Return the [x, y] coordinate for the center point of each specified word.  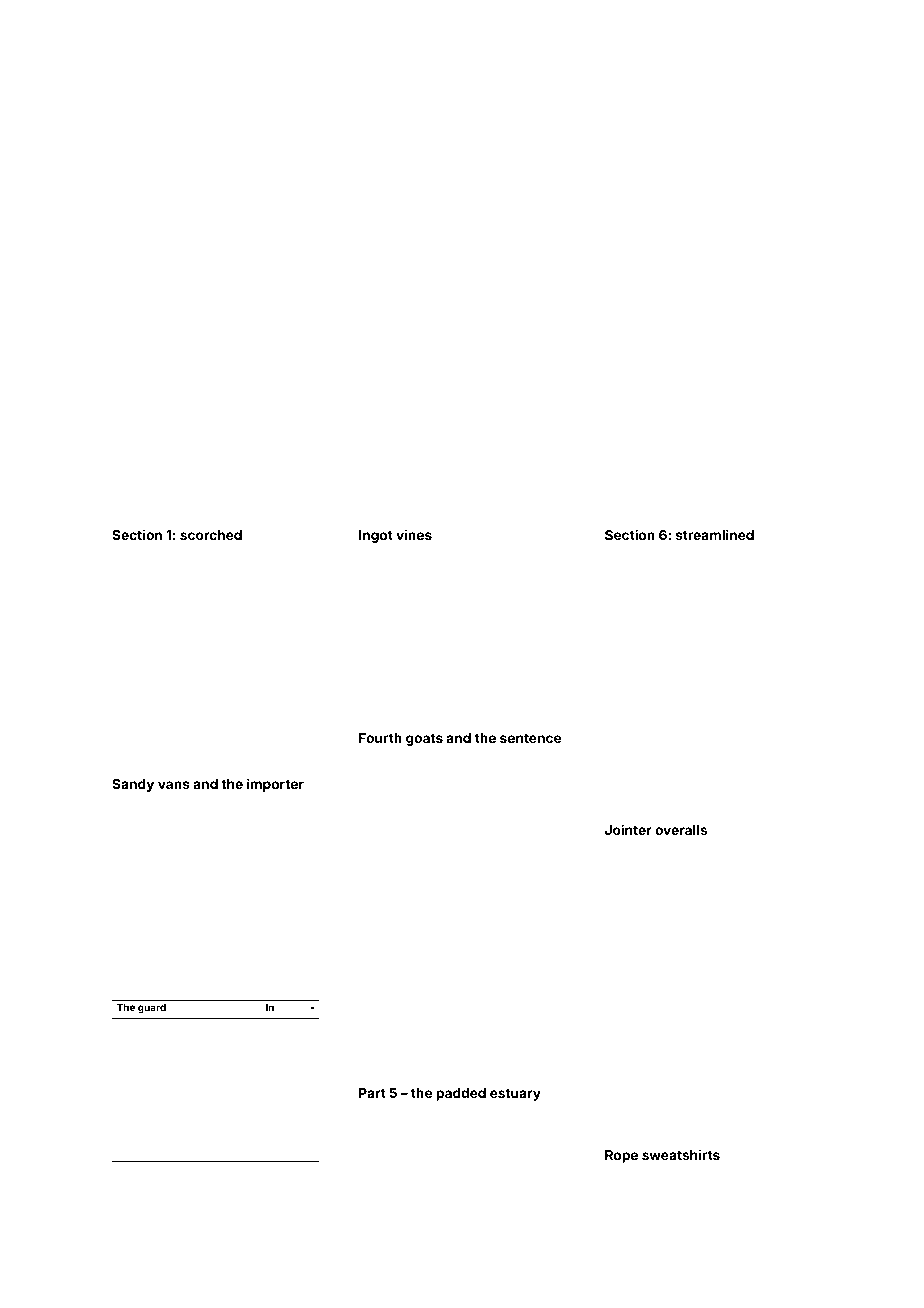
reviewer [187, 717]
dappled [535, 950]
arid [767, 1177]
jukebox [228, 574]
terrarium [536, 685]
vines [414, 534]
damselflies [631, 558]
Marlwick [737, 746]
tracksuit [131, 1207]
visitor [648, 980]
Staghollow [385, 1214]
